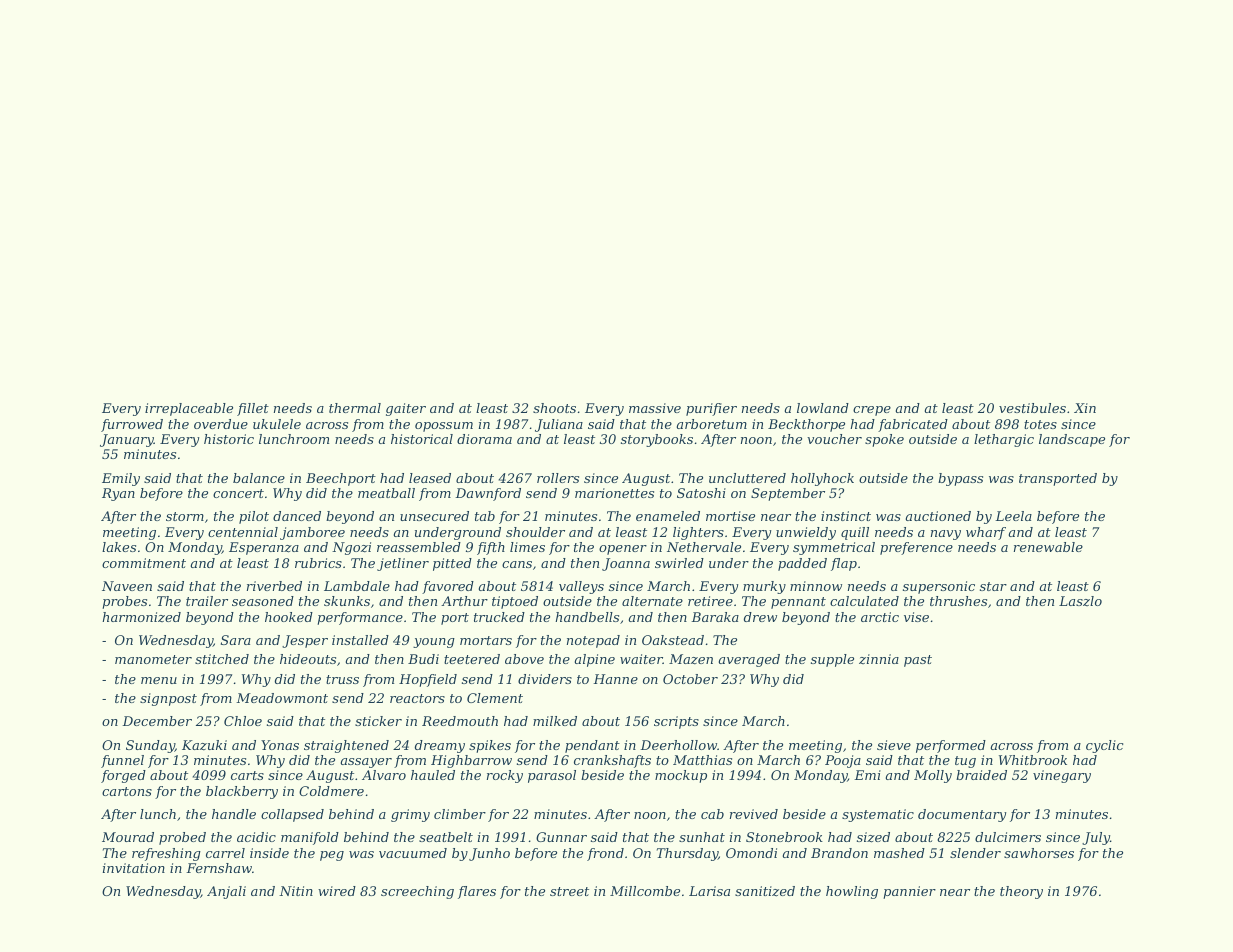 The image size is (1233, 952). I want to click on milked, so click(555, 721).
